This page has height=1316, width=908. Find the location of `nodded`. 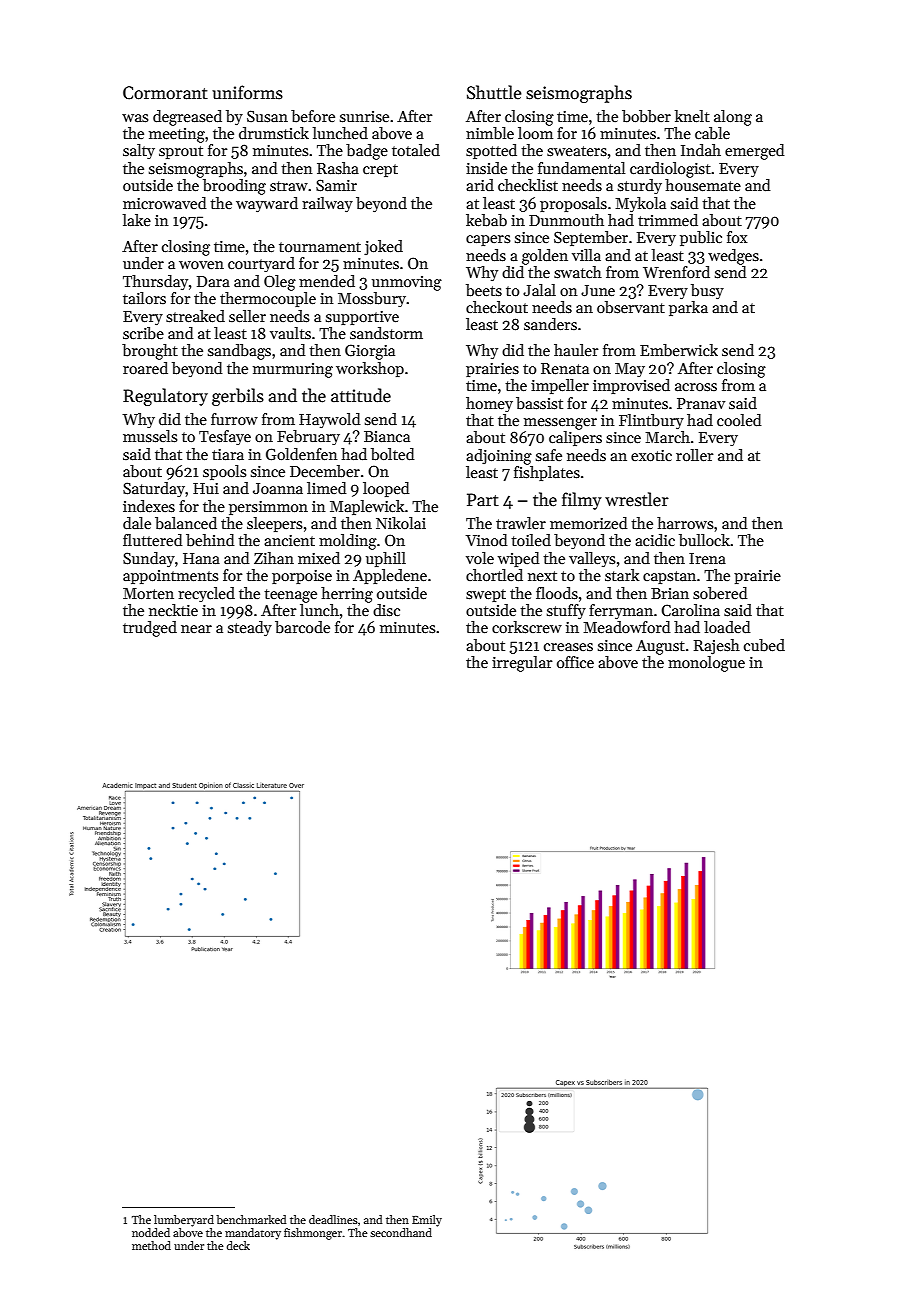

nodded is located at coordinates (151, 1232).
